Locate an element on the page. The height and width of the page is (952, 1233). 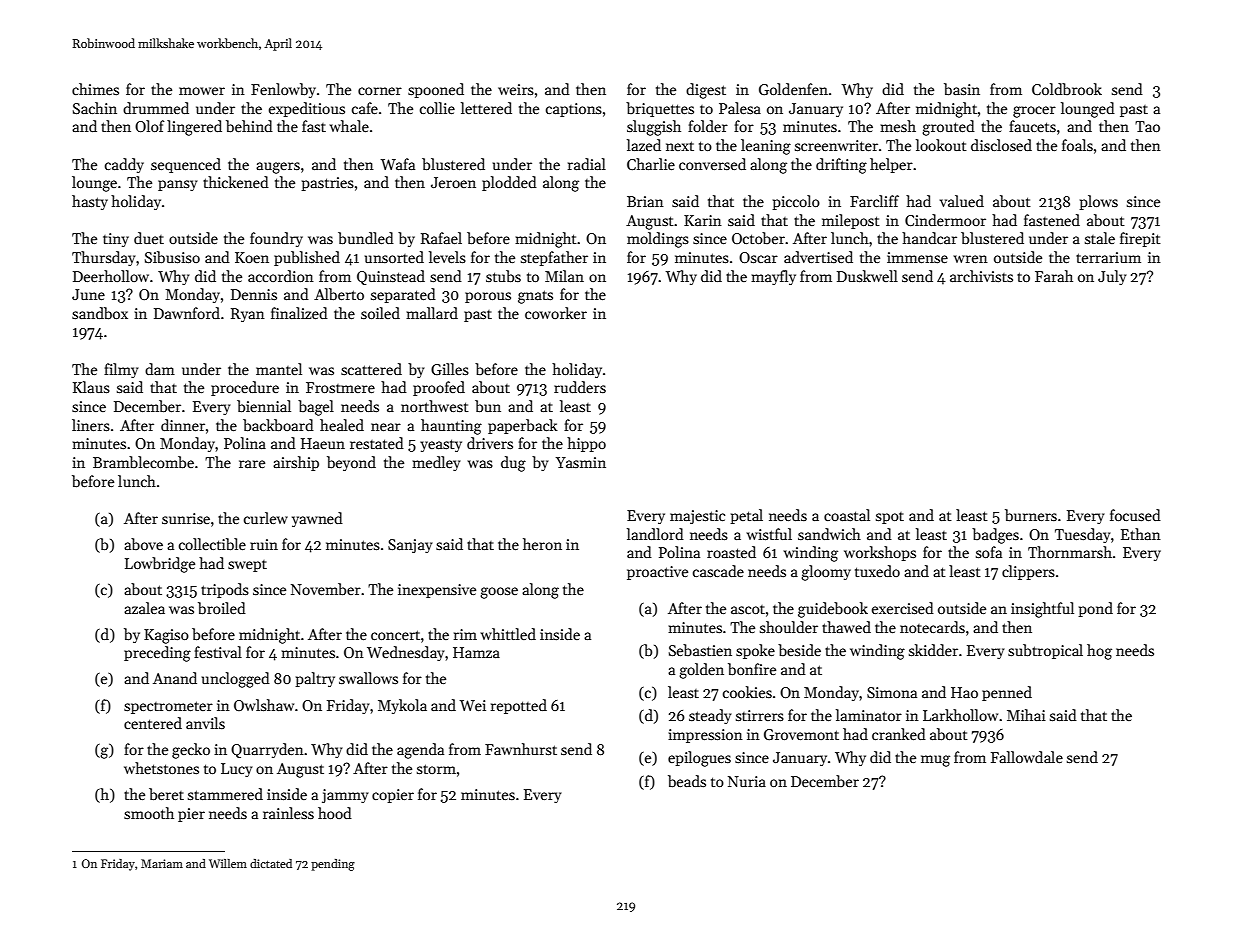
yawned is located at coordinates (317, 519).
